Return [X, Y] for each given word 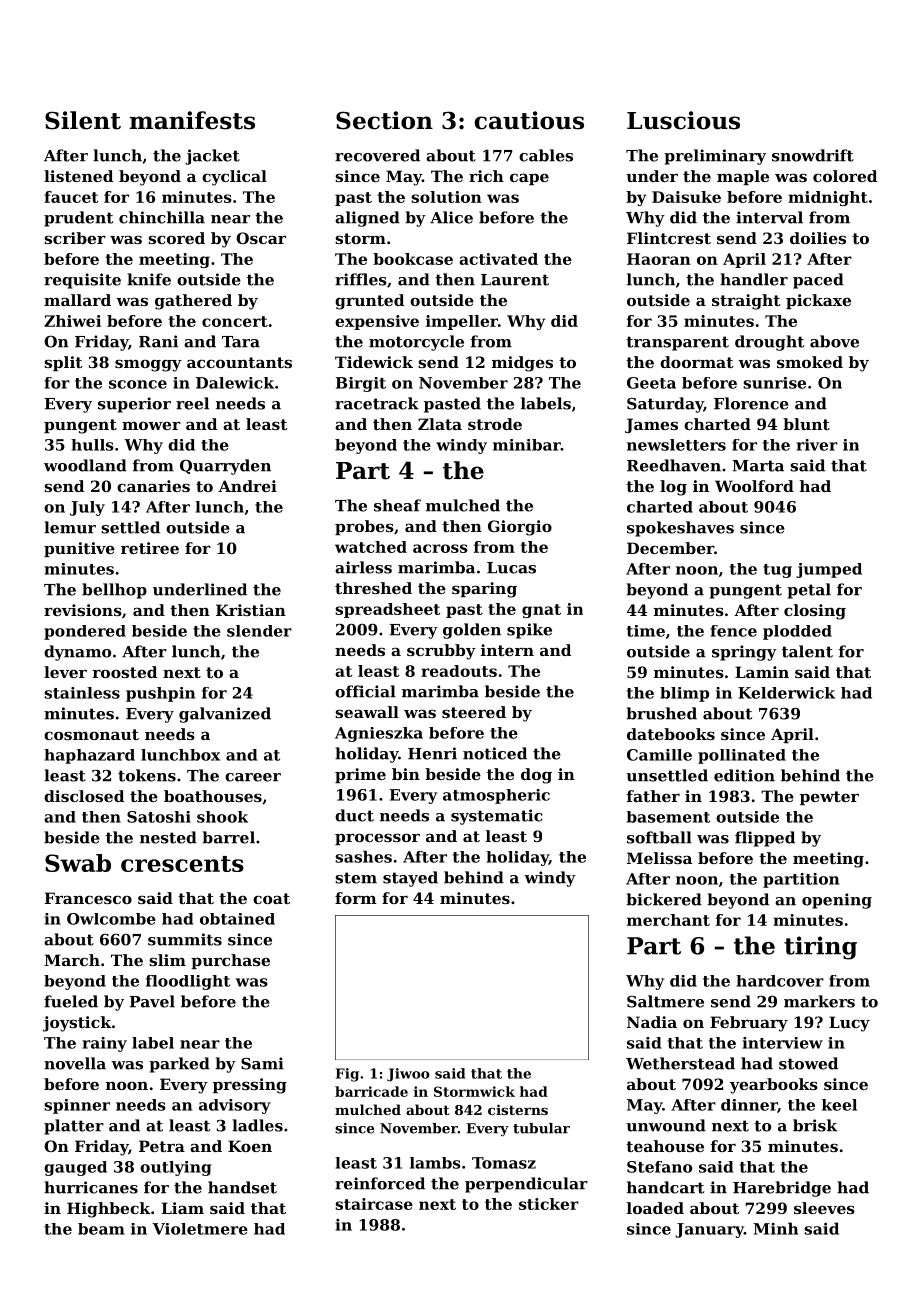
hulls [92, 445]
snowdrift [813, 155]
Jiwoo [408, 1075]
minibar [527, 445]
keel [839, 1105]
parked [179, 1065]
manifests [192, 120]
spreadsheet [387, 610]
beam [101, 1229]
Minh [775, 1228]
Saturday [665, 405]
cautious [529, 120]
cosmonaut [91, 734]
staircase [374, 1204]
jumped [829, 570]
